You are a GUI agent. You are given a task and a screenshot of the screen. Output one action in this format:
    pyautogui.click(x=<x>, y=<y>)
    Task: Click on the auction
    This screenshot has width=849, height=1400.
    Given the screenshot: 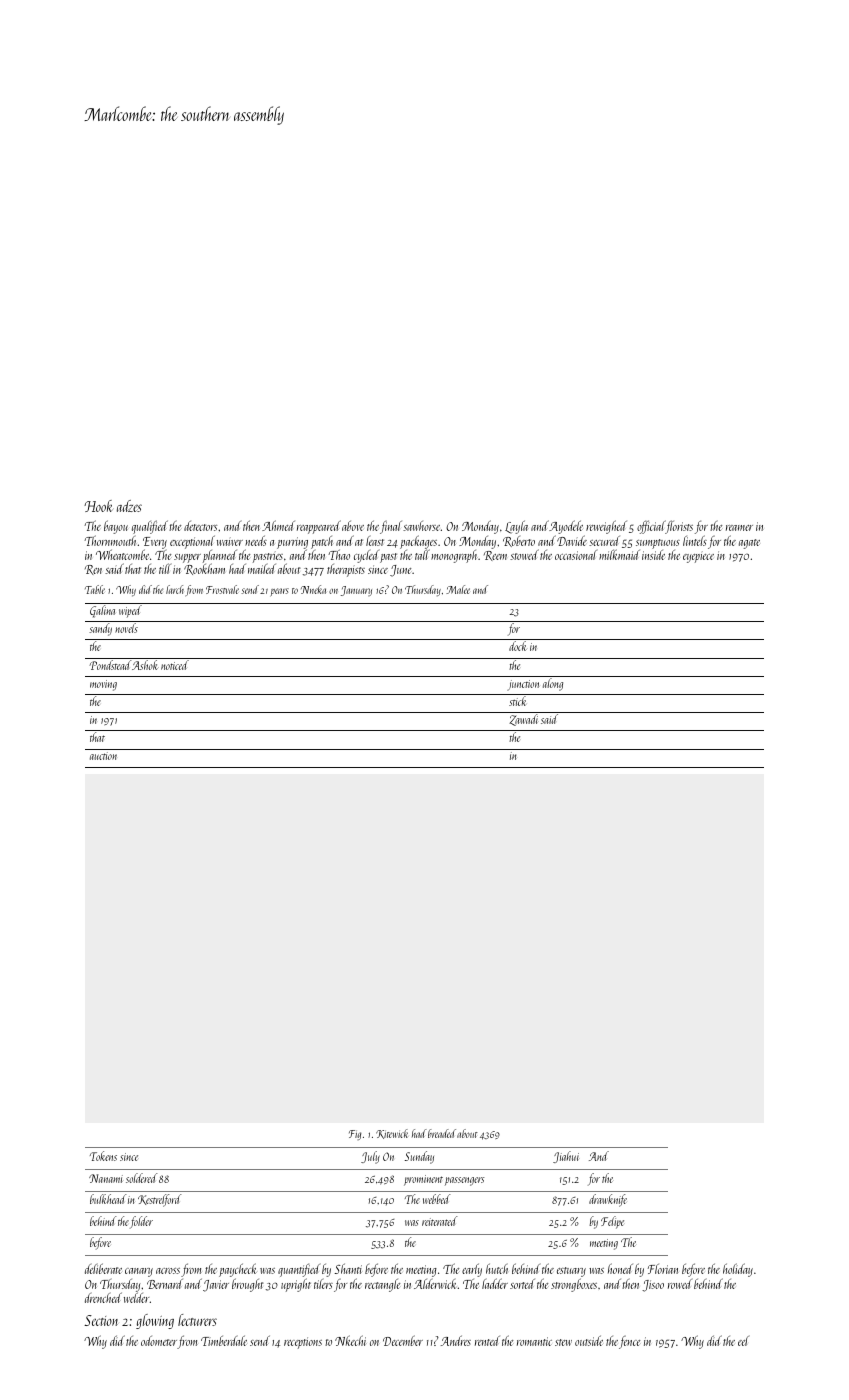 What is the action you would take?
    pyautogui.click(x=103, y=756)
